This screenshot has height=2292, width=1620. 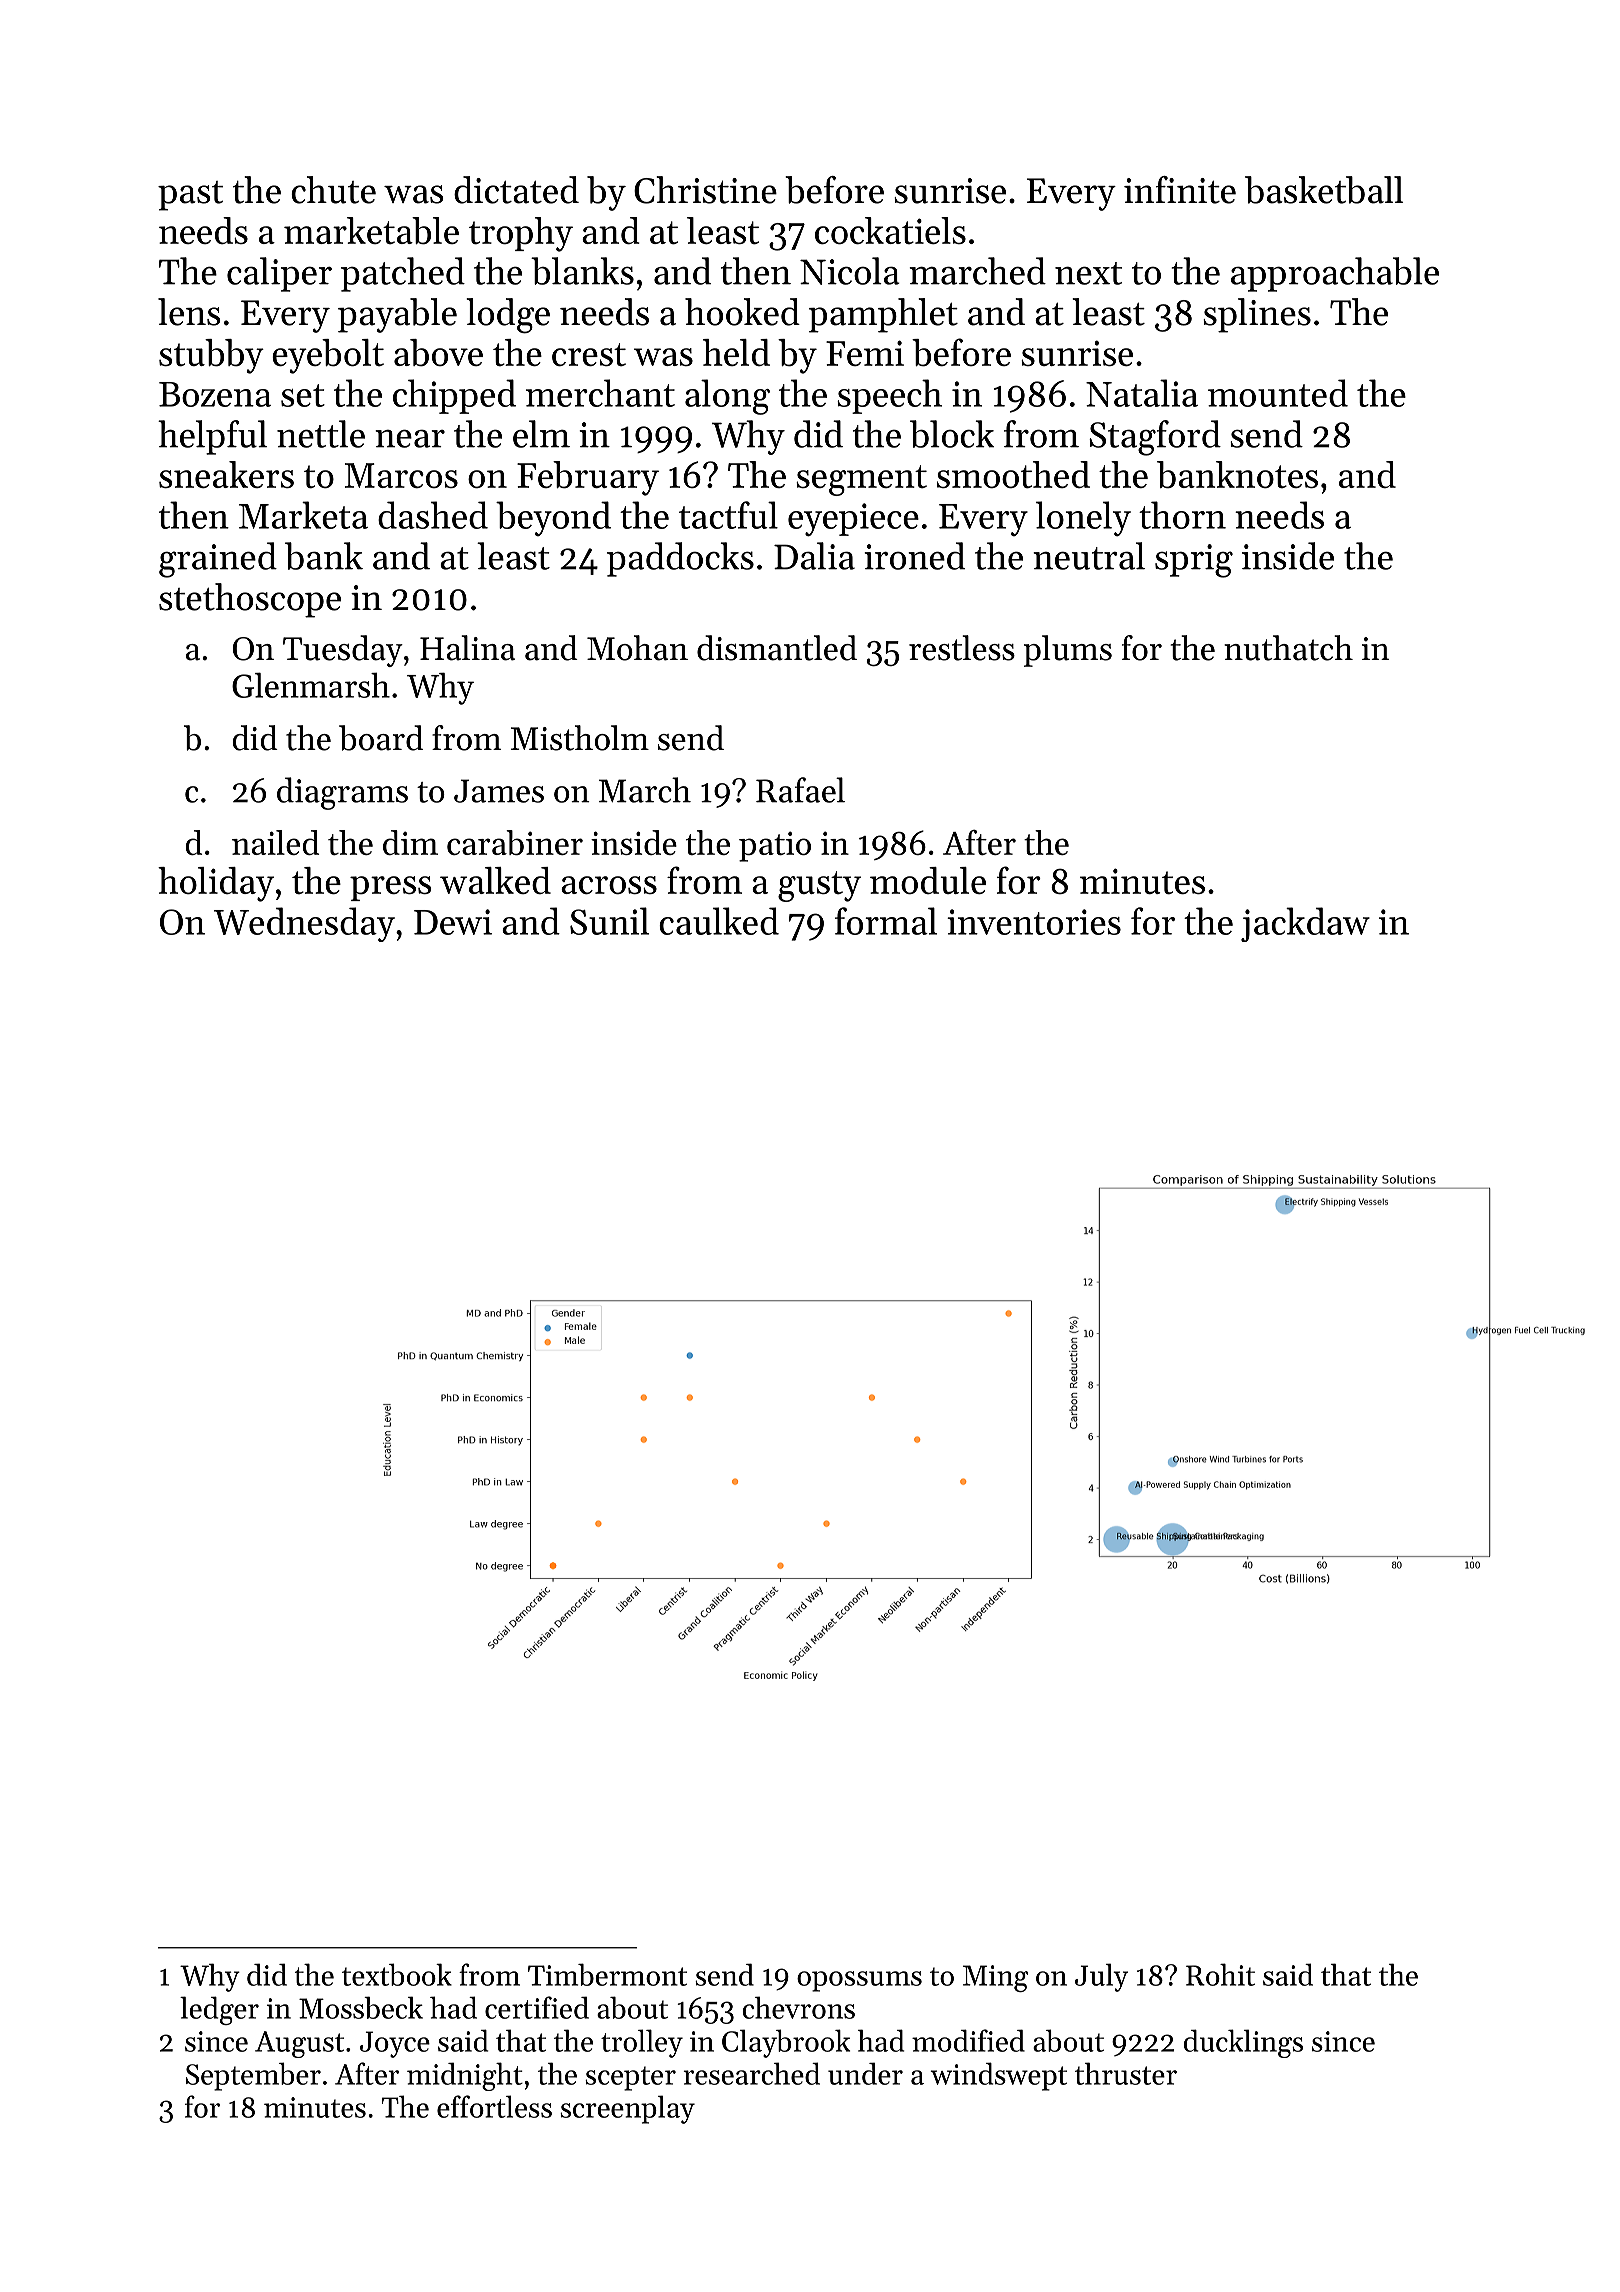 I want to click on inventories, so click(x=1034, y=922).
